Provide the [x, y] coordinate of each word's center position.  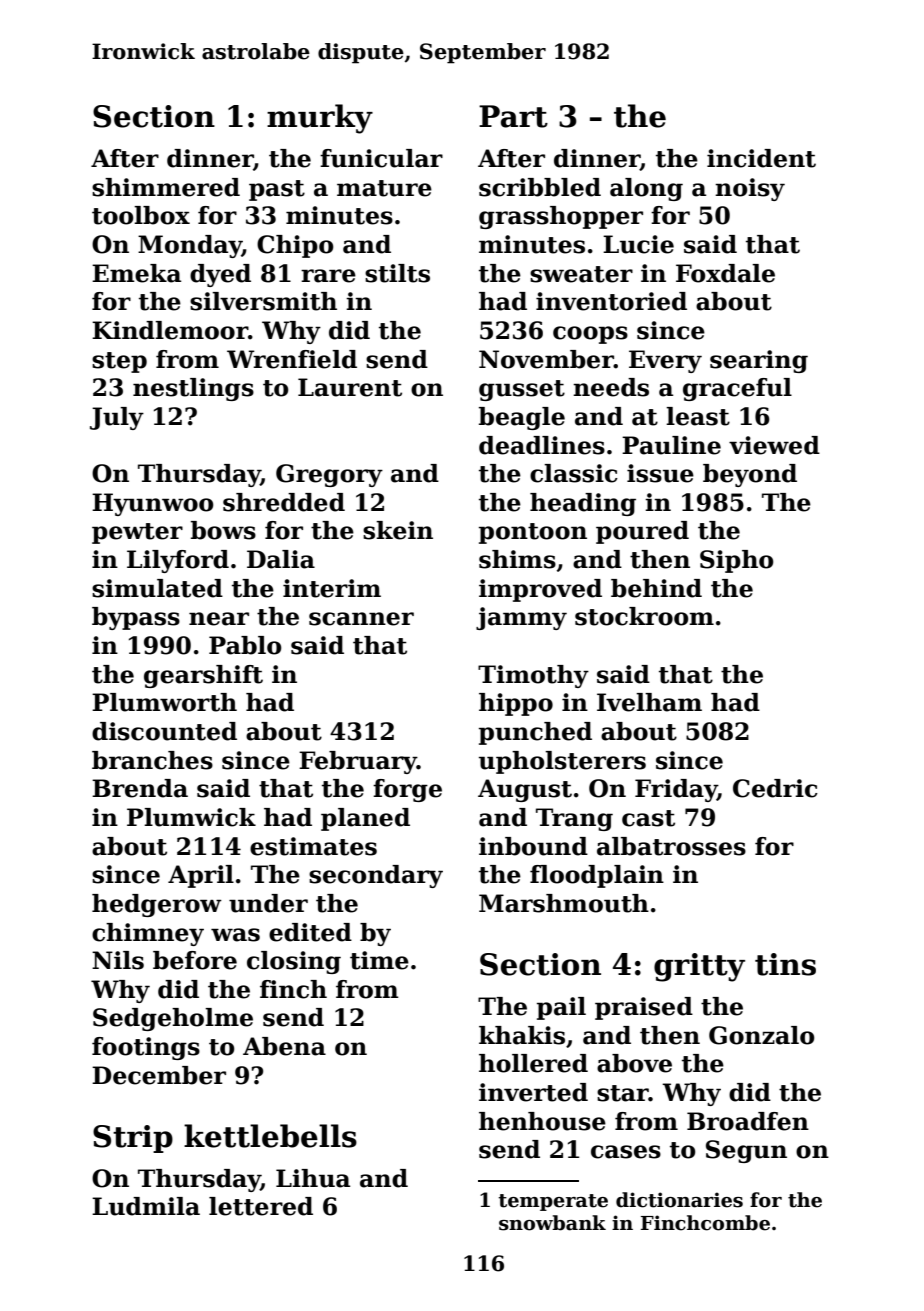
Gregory [329, 475]
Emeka [136, 273]
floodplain [597, 876]
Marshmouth [564, 903]
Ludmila [146, 1206]
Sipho [736, 561]
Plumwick [191, 817]
